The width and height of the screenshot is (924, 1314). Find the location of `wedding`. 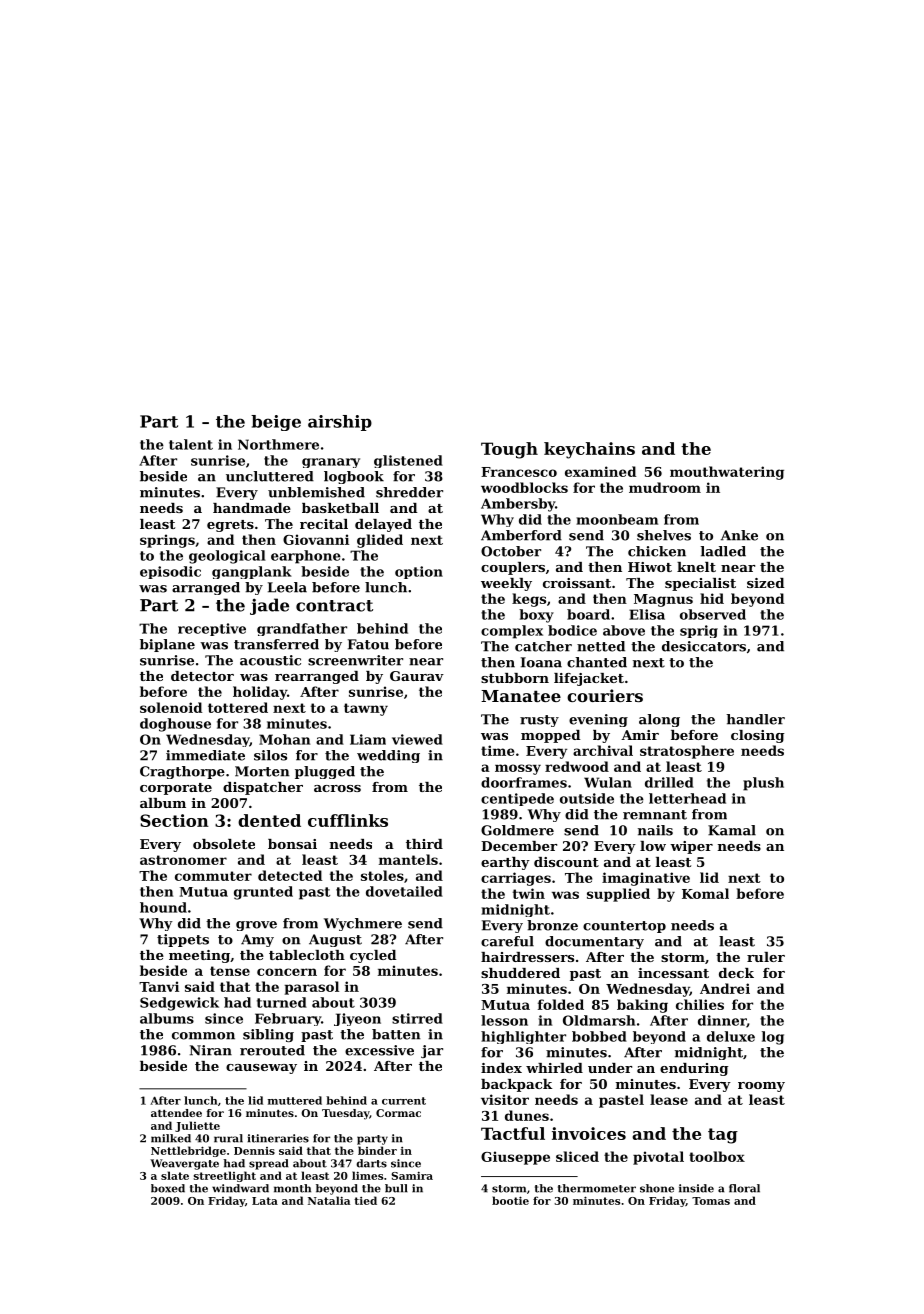

wedding is located at coordinates (388, 756).
